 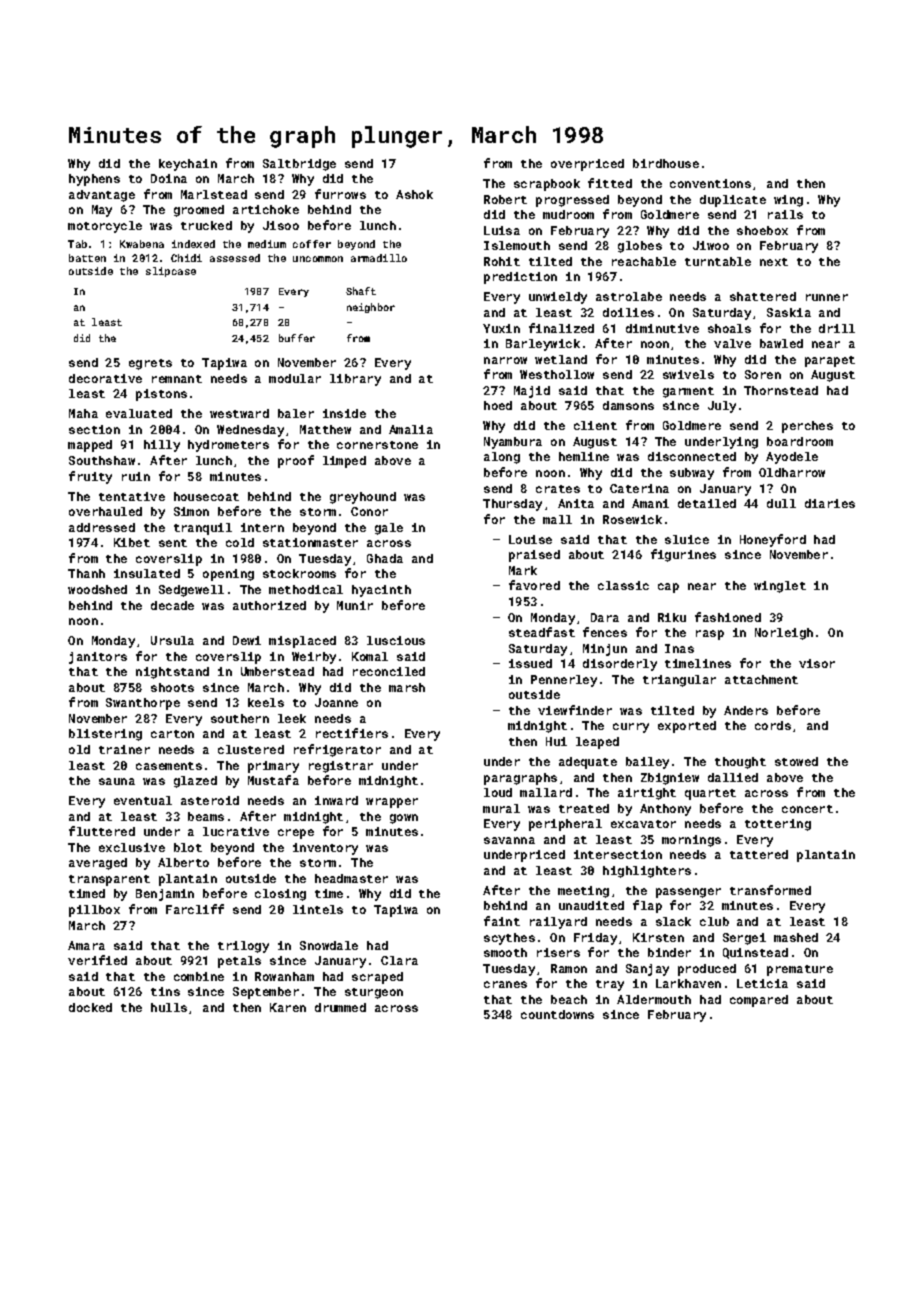 What do you see at coordinates (785, 214) in the screenshot?
I see `rails` at bounding box center [785, 214].
